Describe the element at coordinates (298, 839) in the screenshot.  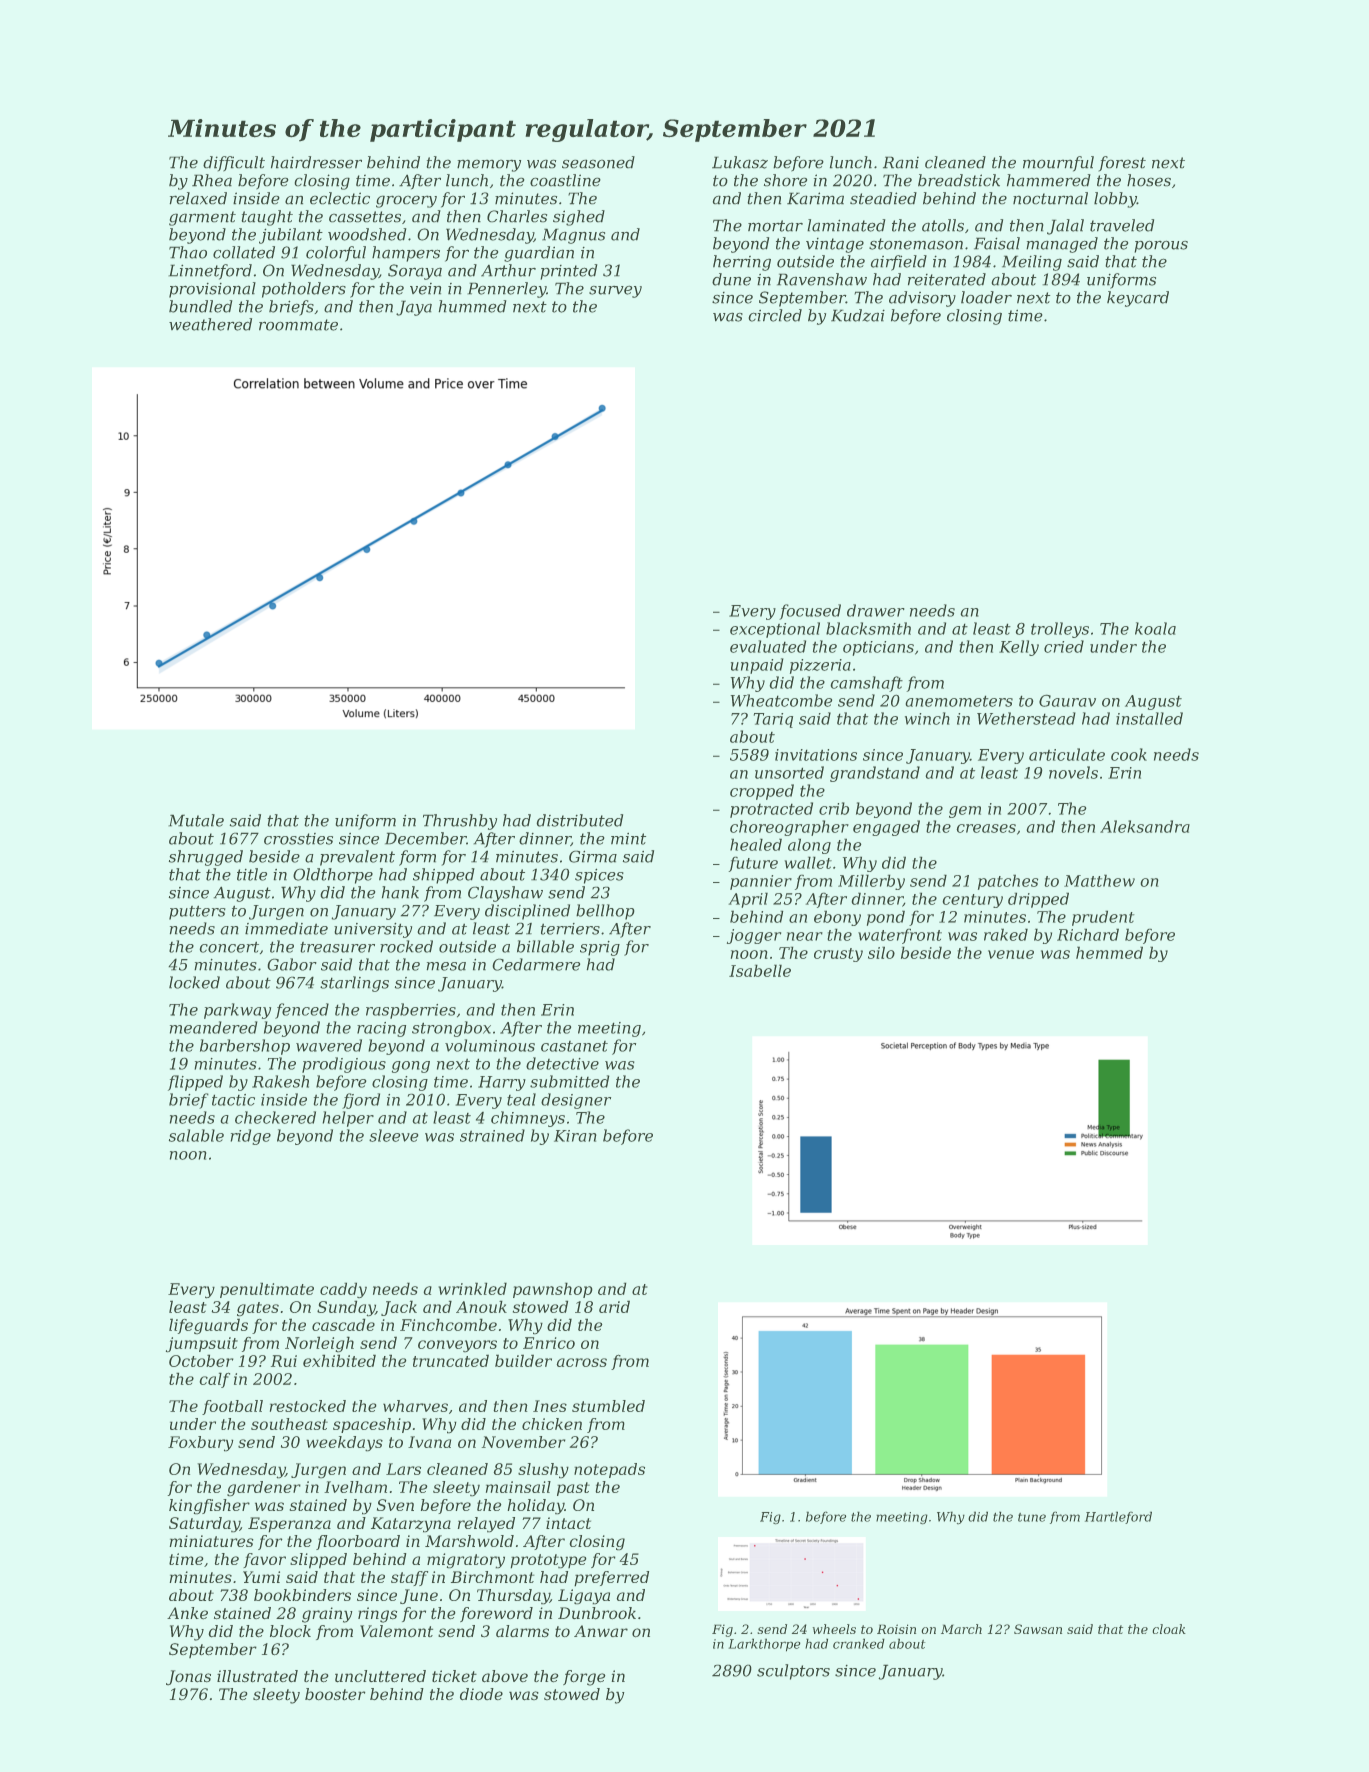
I see `crossties` at that location.
